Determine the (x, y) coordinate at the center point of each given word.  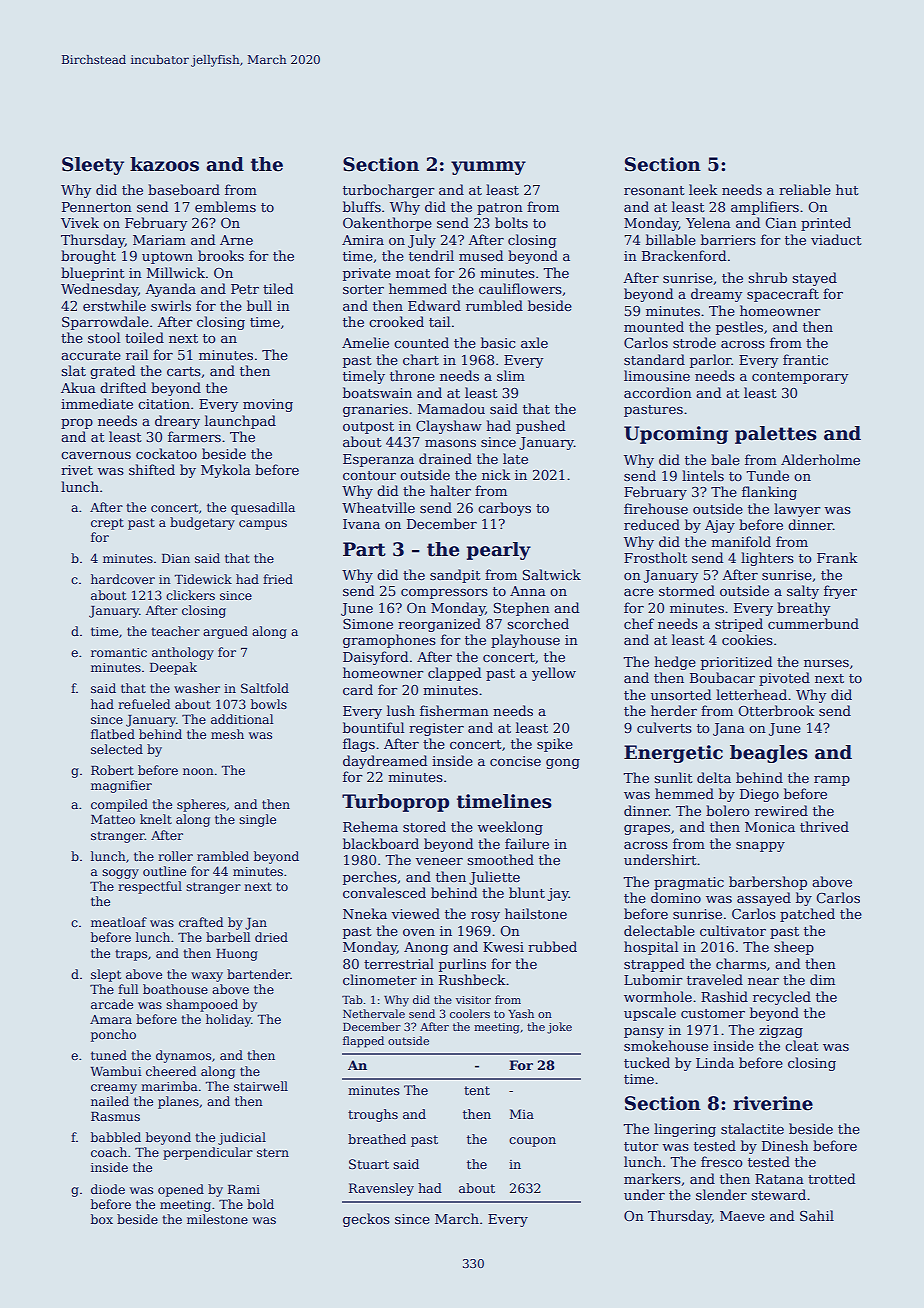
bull (259, 305)
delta (714, 777)
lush (401, 710)
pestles (739, 328)
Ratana (779, 1179)
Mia (522, 1114)
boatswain (377, 392)
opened (181, 1190)
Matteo (113, 819)
